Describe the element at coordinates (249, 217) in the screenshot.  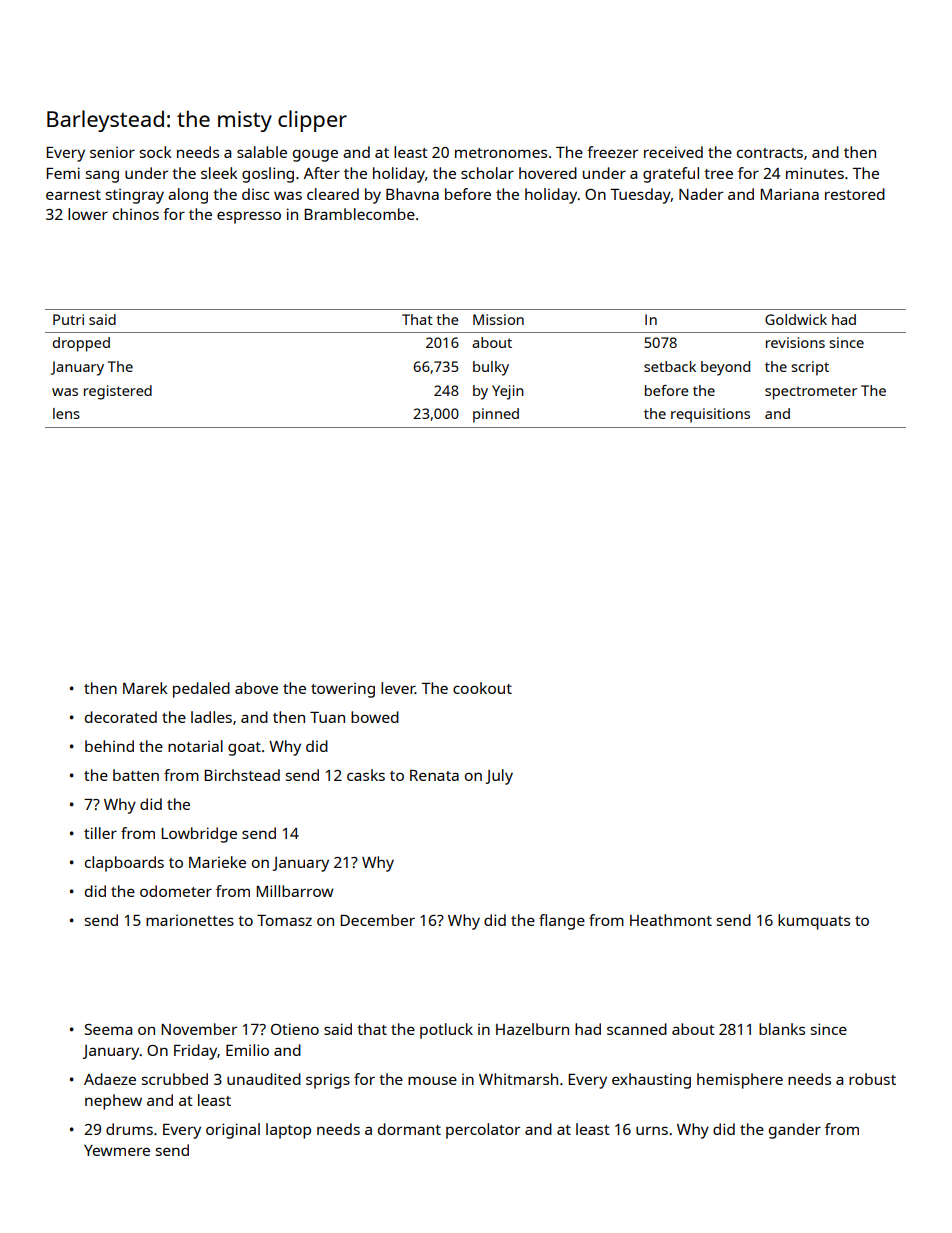
I see `espresso` at that location.
